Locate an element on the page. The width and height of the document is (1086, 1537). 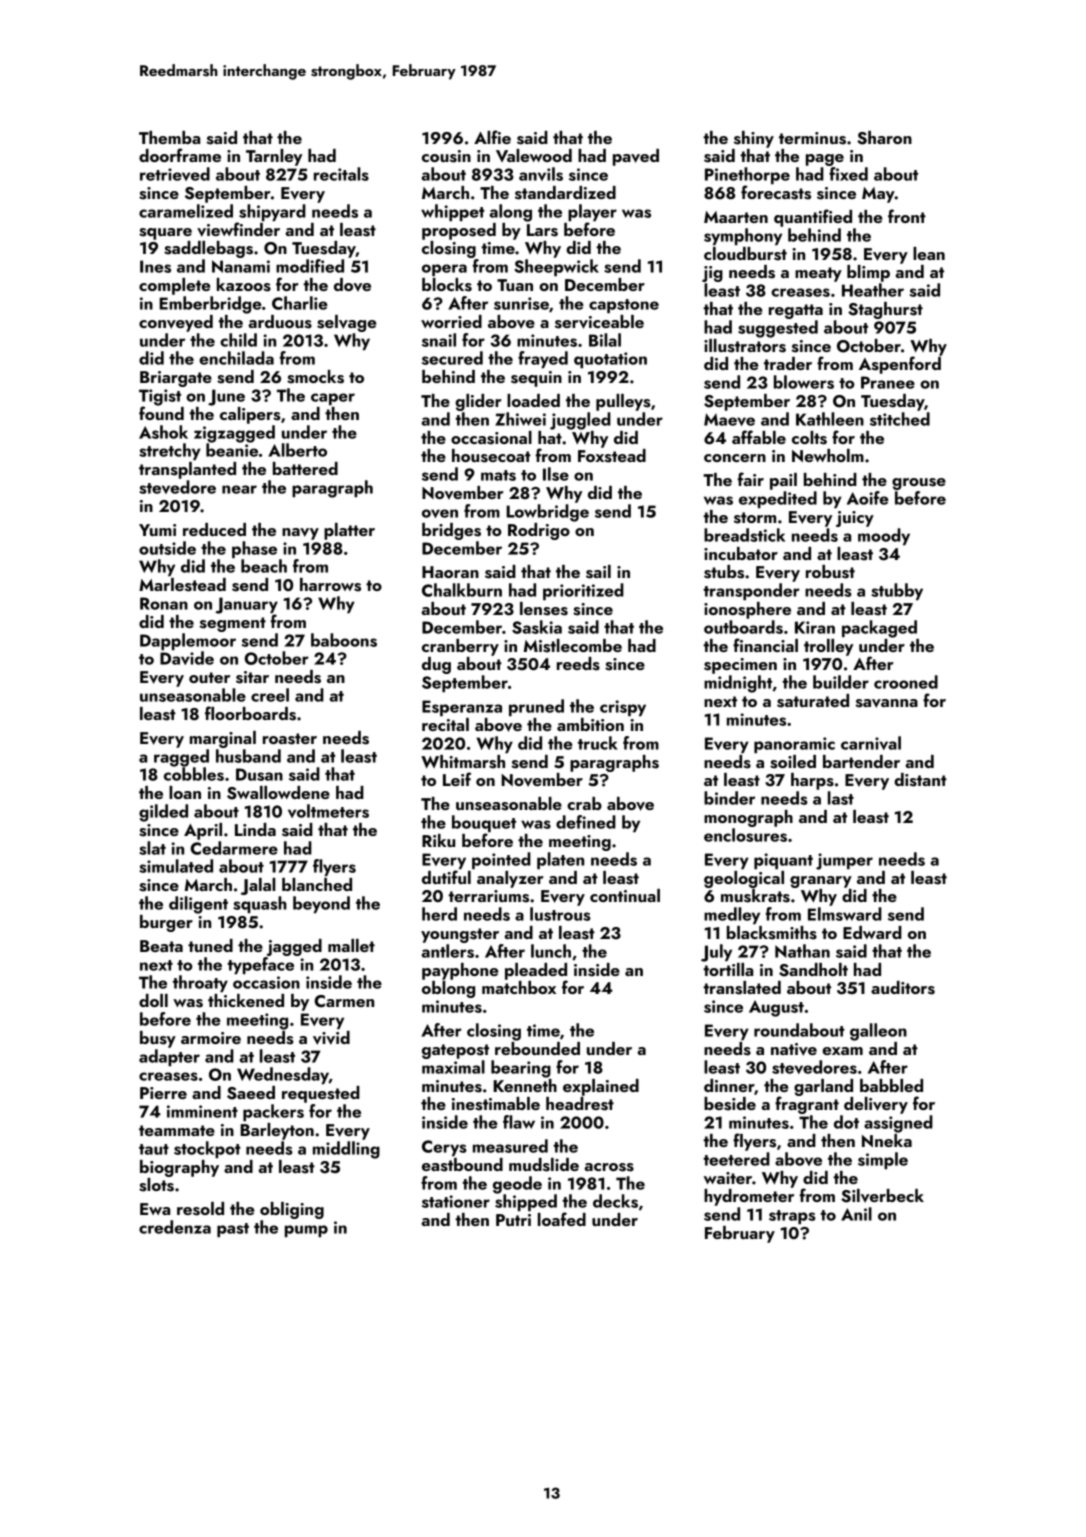
opera is located at coordinates (444, 270).
